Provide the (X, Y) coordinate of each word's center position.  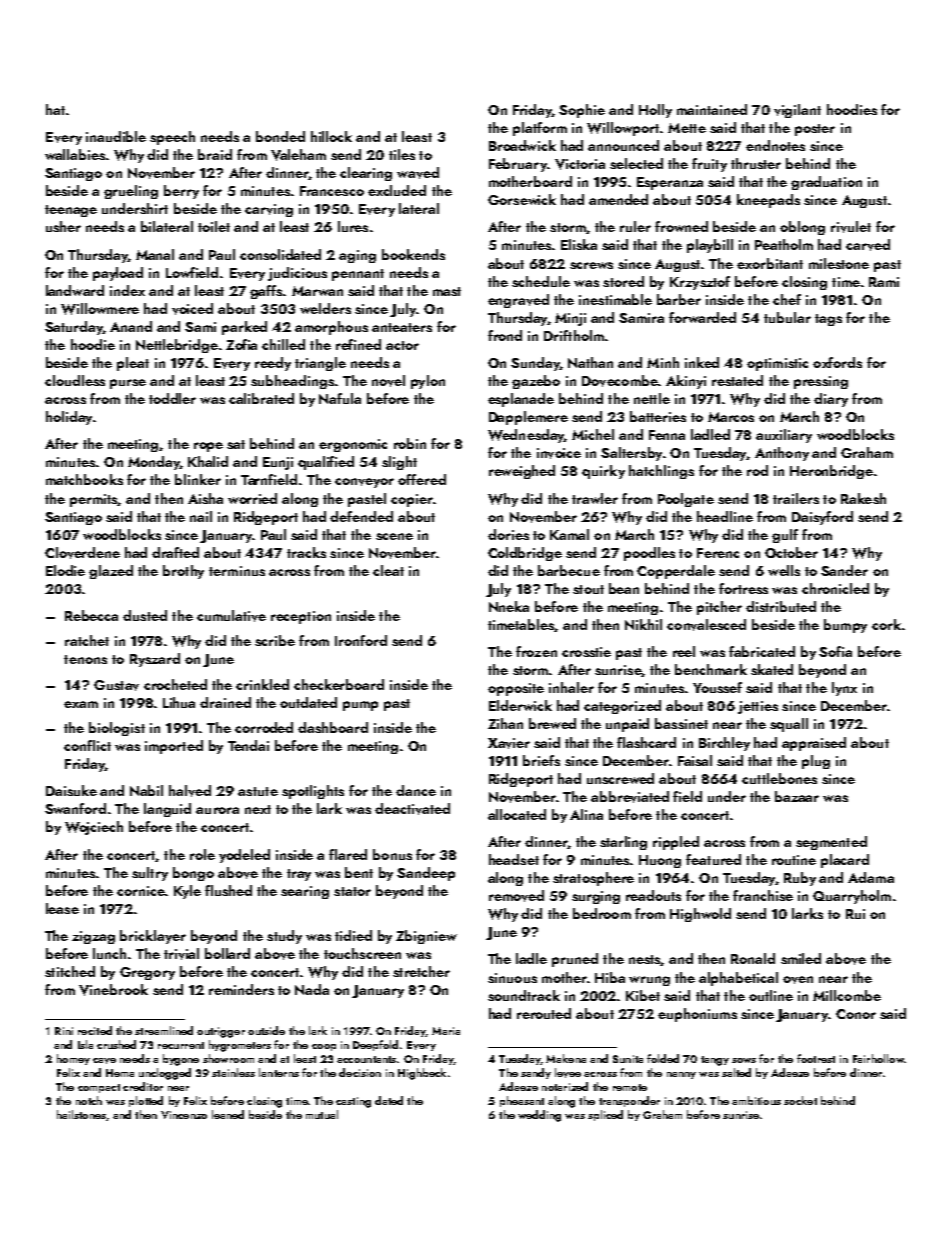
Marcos (731, 417)
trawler (595, 498)
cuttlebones (779, 778)
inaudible (116, 136)
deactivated (412, 809)
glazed (111, 572)
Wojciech (94, 828)
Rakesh (863, 498)
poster (815, 130)
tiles (402, 154)
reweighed (522, 472)
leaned (228, 1114)
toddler (172, 398)
